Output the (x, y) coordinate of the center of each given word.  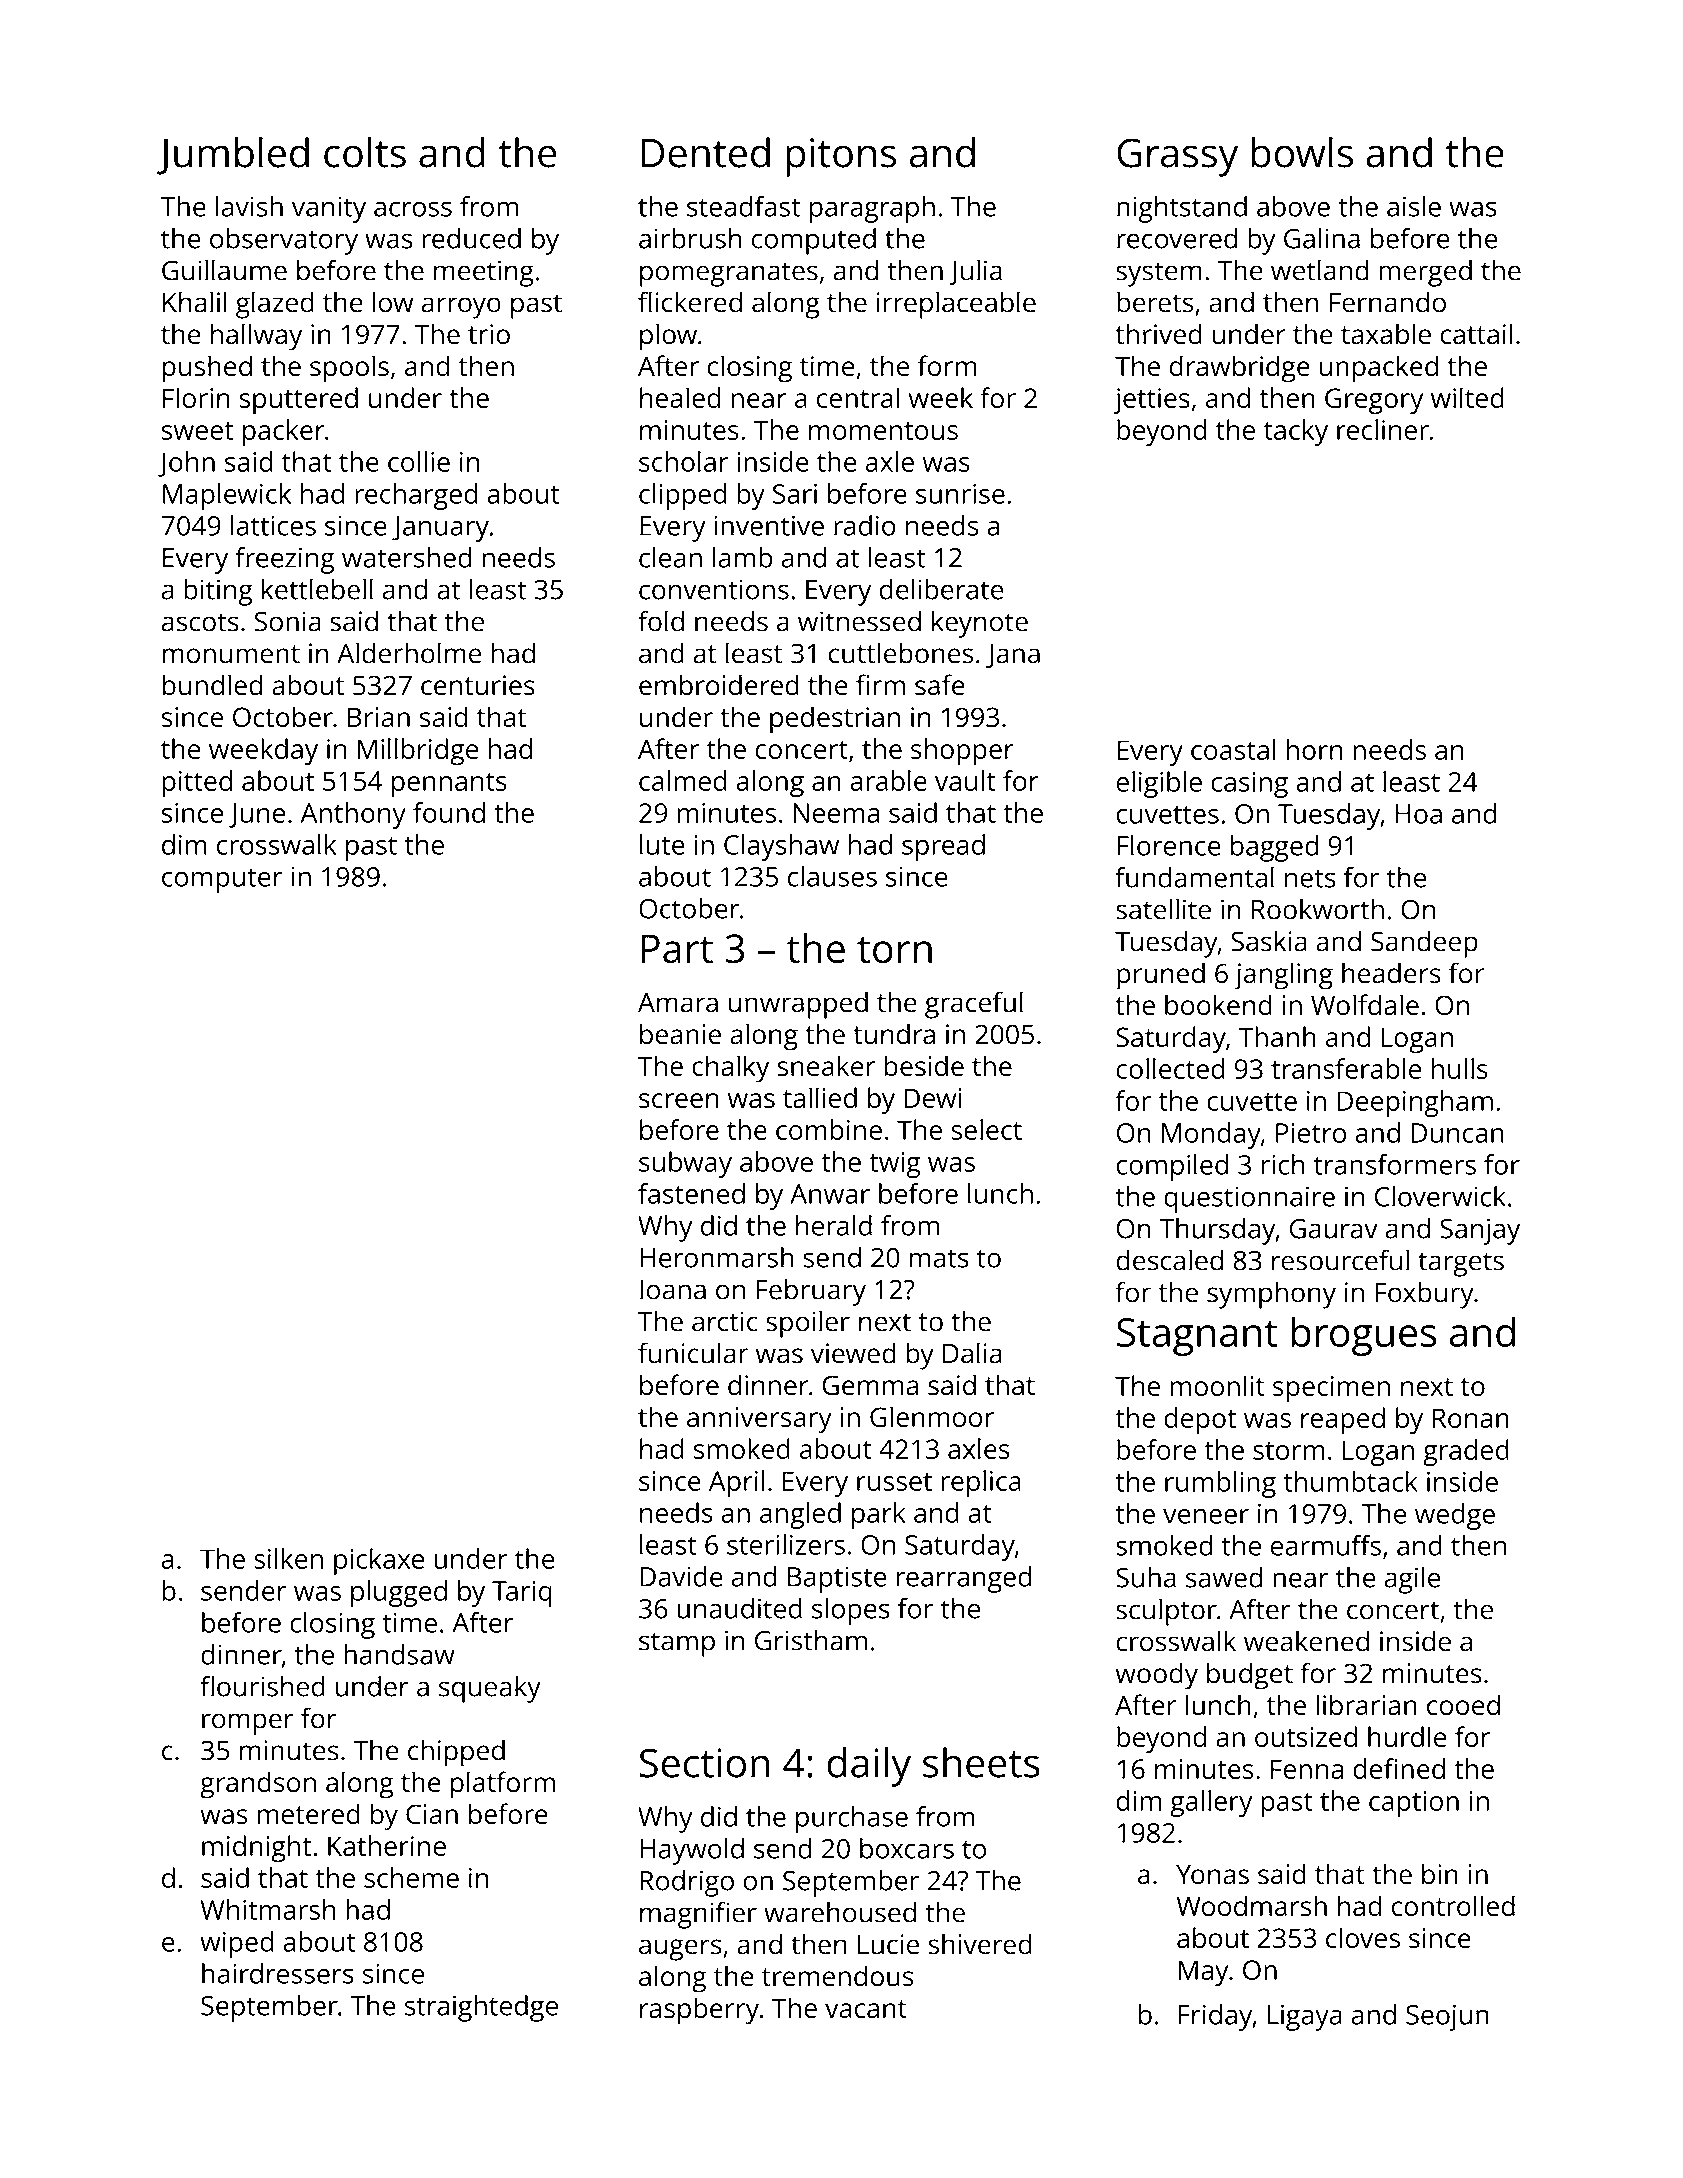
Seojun (1447, 2017)
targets (1461, 1264)
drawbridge (1240, 369)
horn (1315, 749)
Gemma (870, 1385)
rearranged (964, 1579)
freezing (284, 560)
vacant (866, 2009)
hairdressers (278, 1973)
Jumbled (233, 156)
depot (1200, 1420)
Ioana (673, 1290)
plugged (399, 1593)
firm (880, 684)
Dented (705, 152)
